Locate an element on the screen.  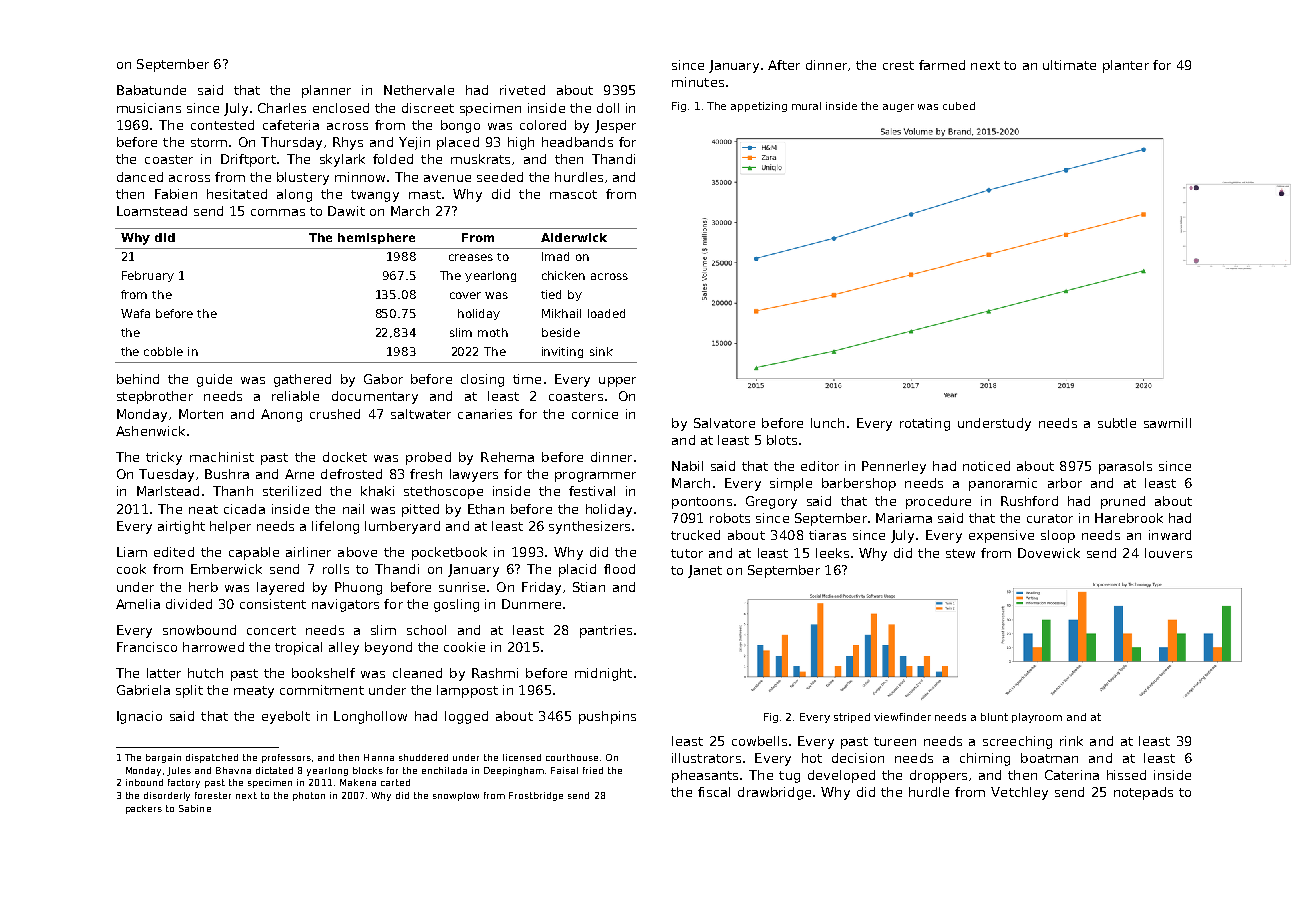
rotating is located at coordinates (925, 424).
